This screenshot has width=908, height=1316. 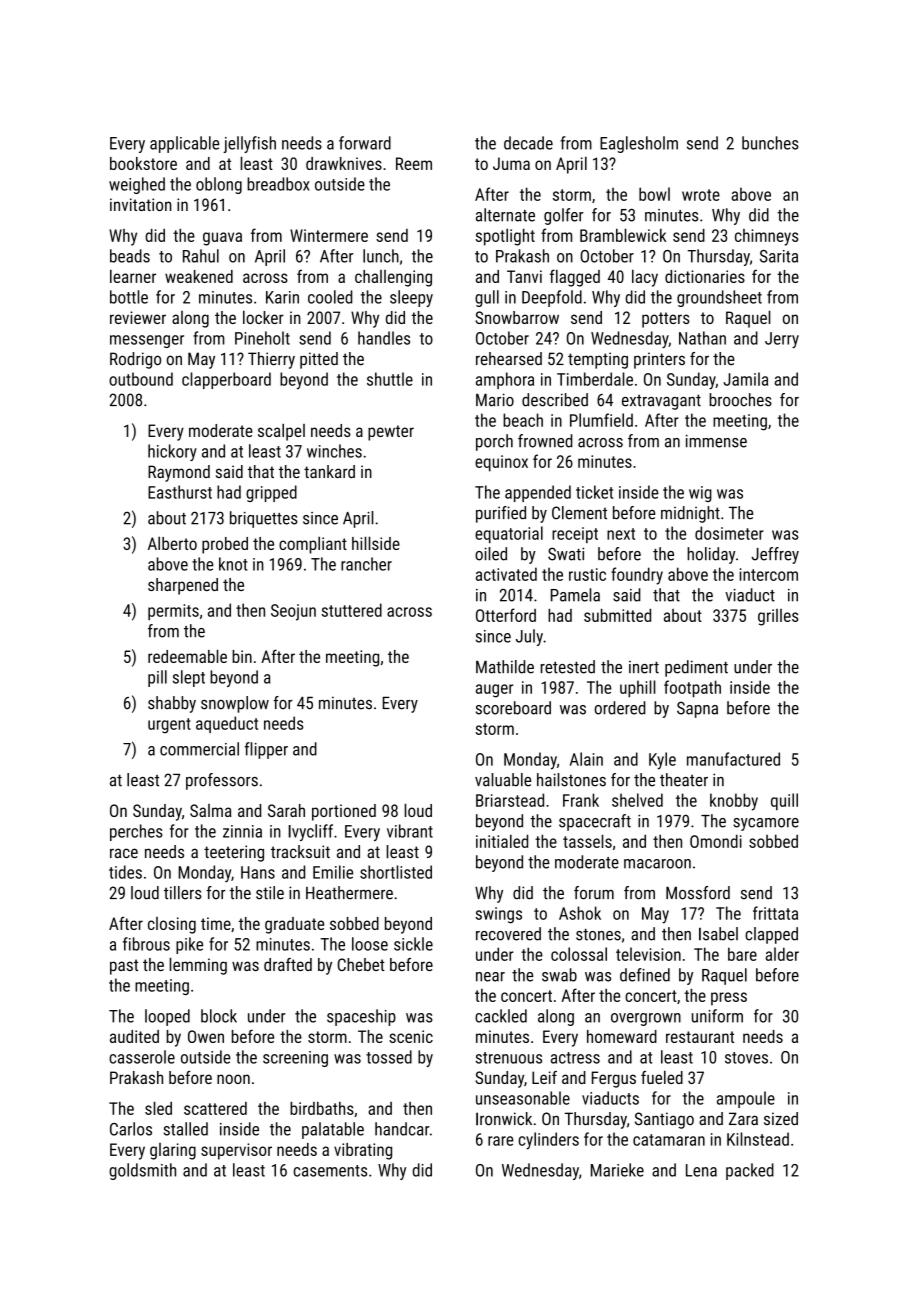 I want to click on scattered, so click(x=215, y=1108).
